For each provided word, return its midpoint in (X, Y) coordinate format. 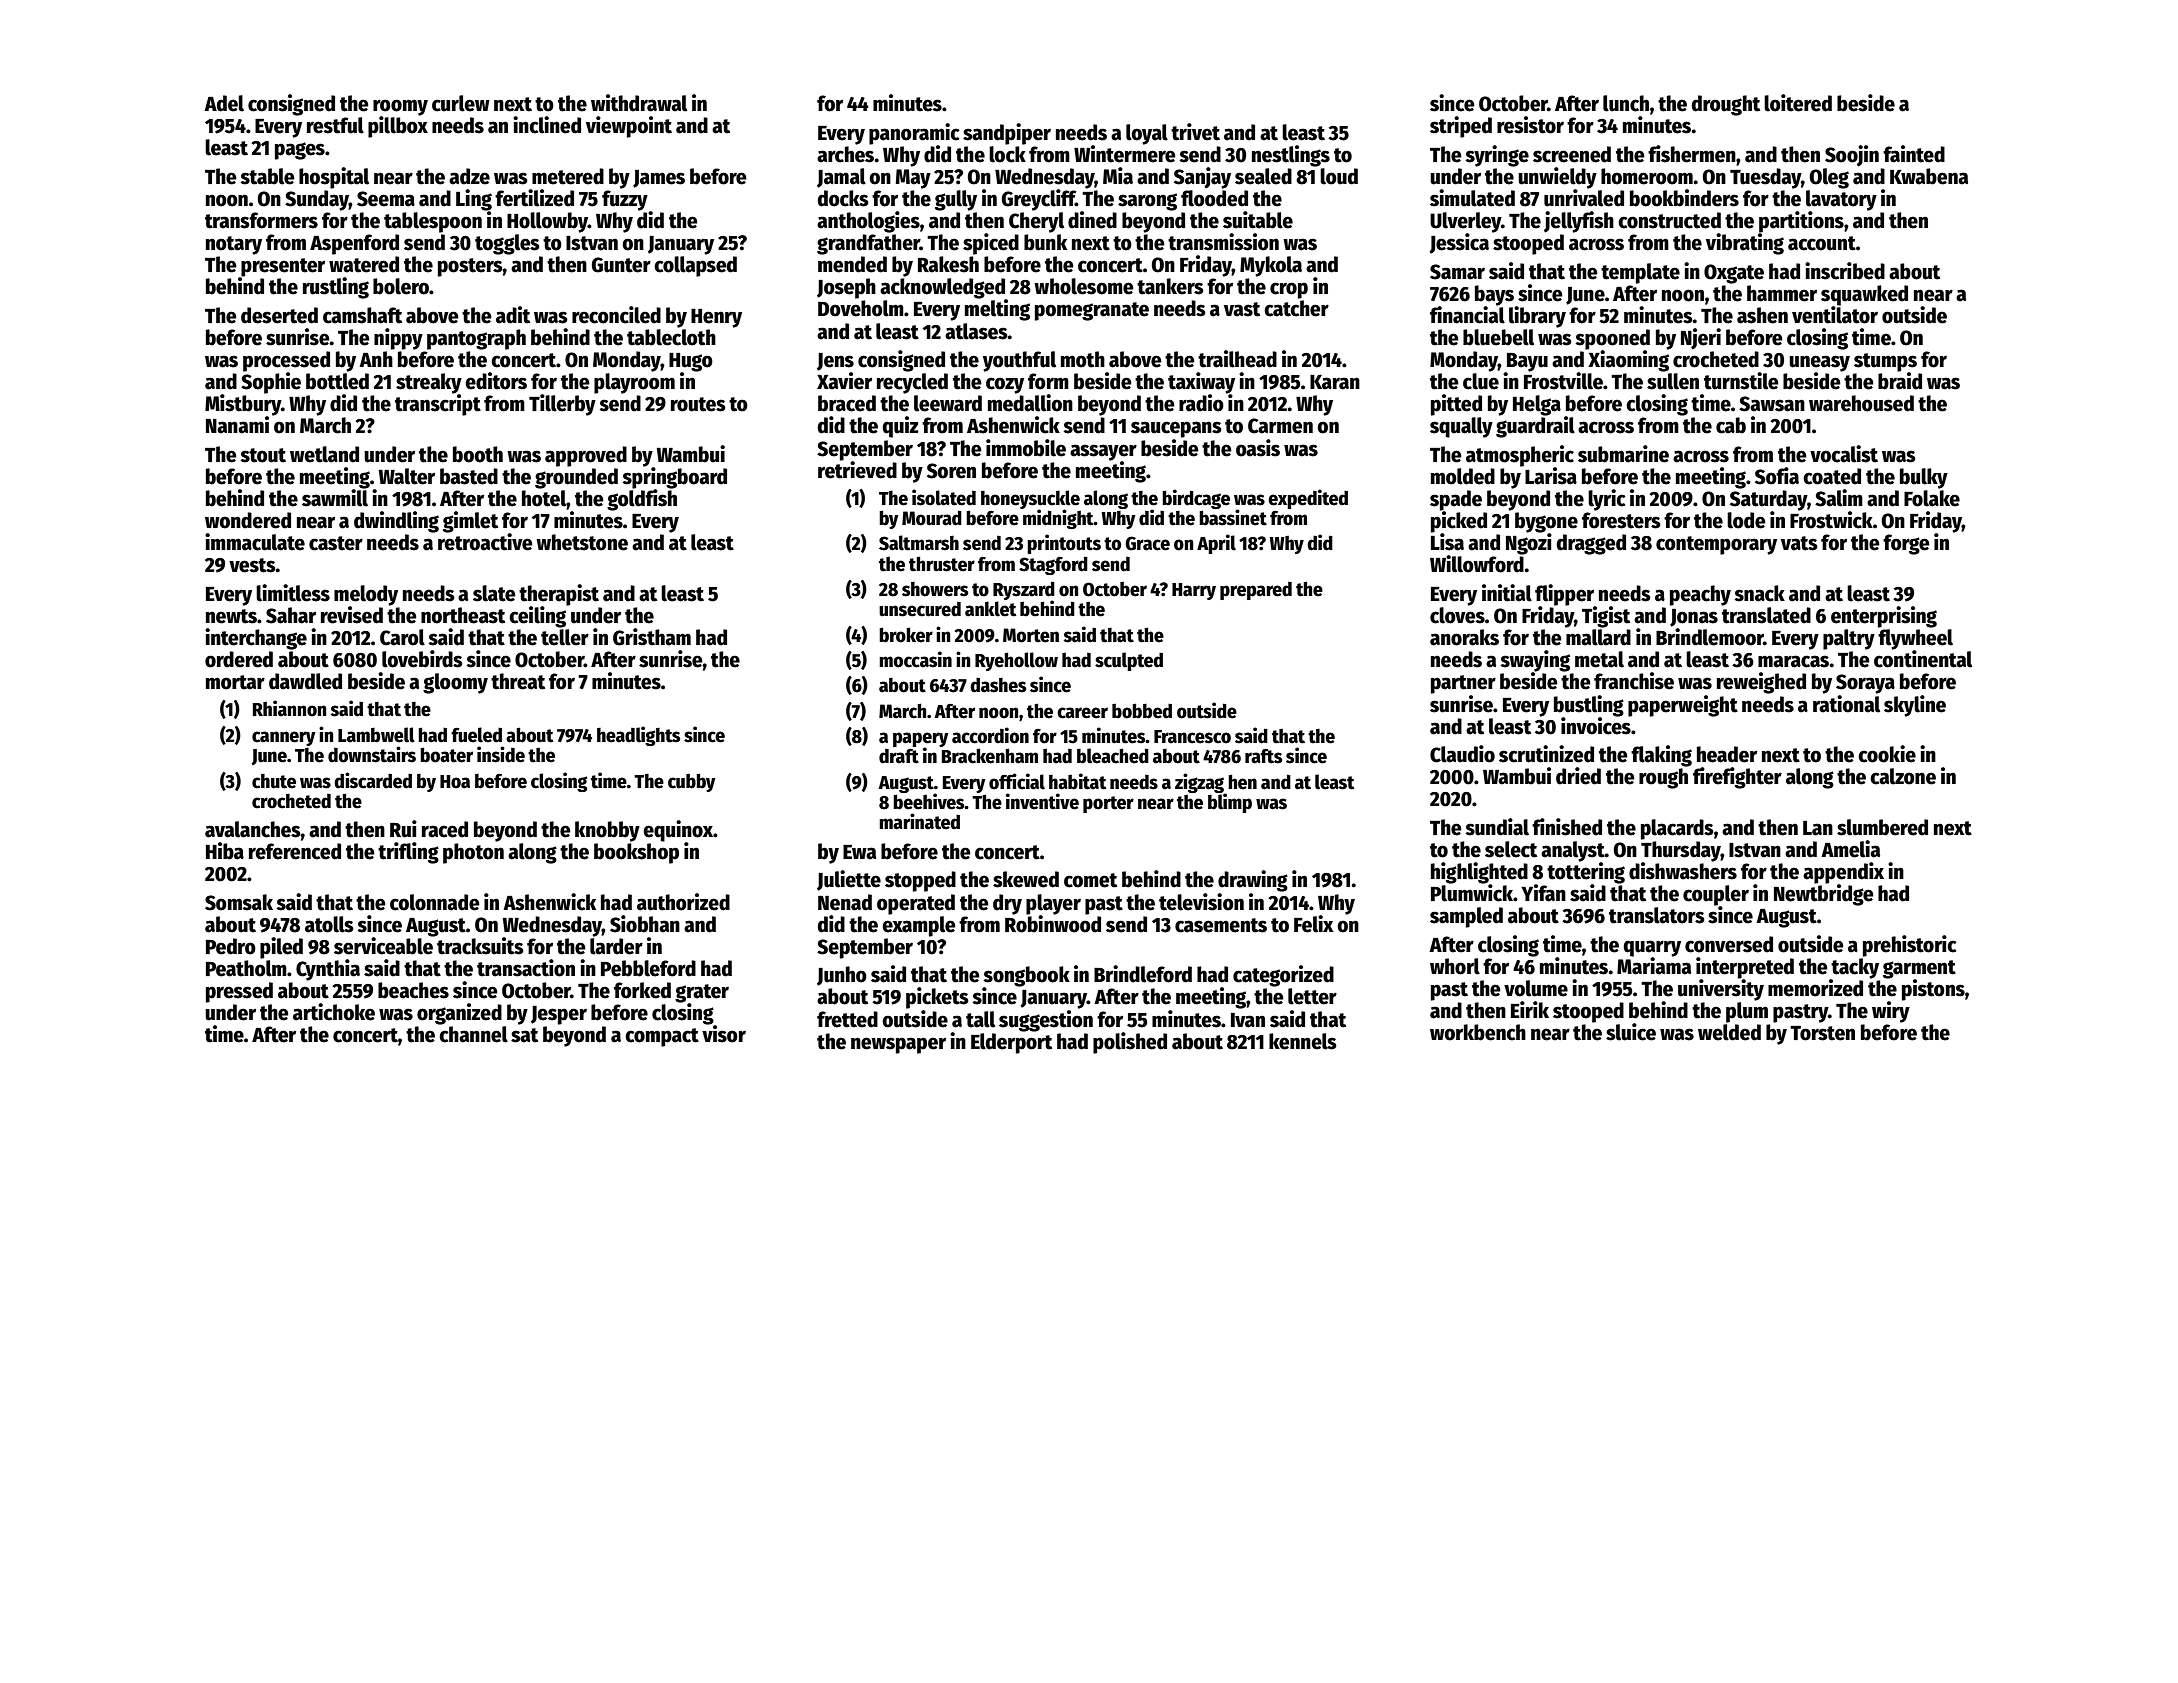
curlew (461, 103)
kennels (1303, 1041)
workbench (1478, 1032)
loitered (1798, 103)
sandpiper (1007, 134)
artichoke (334, 1012)
